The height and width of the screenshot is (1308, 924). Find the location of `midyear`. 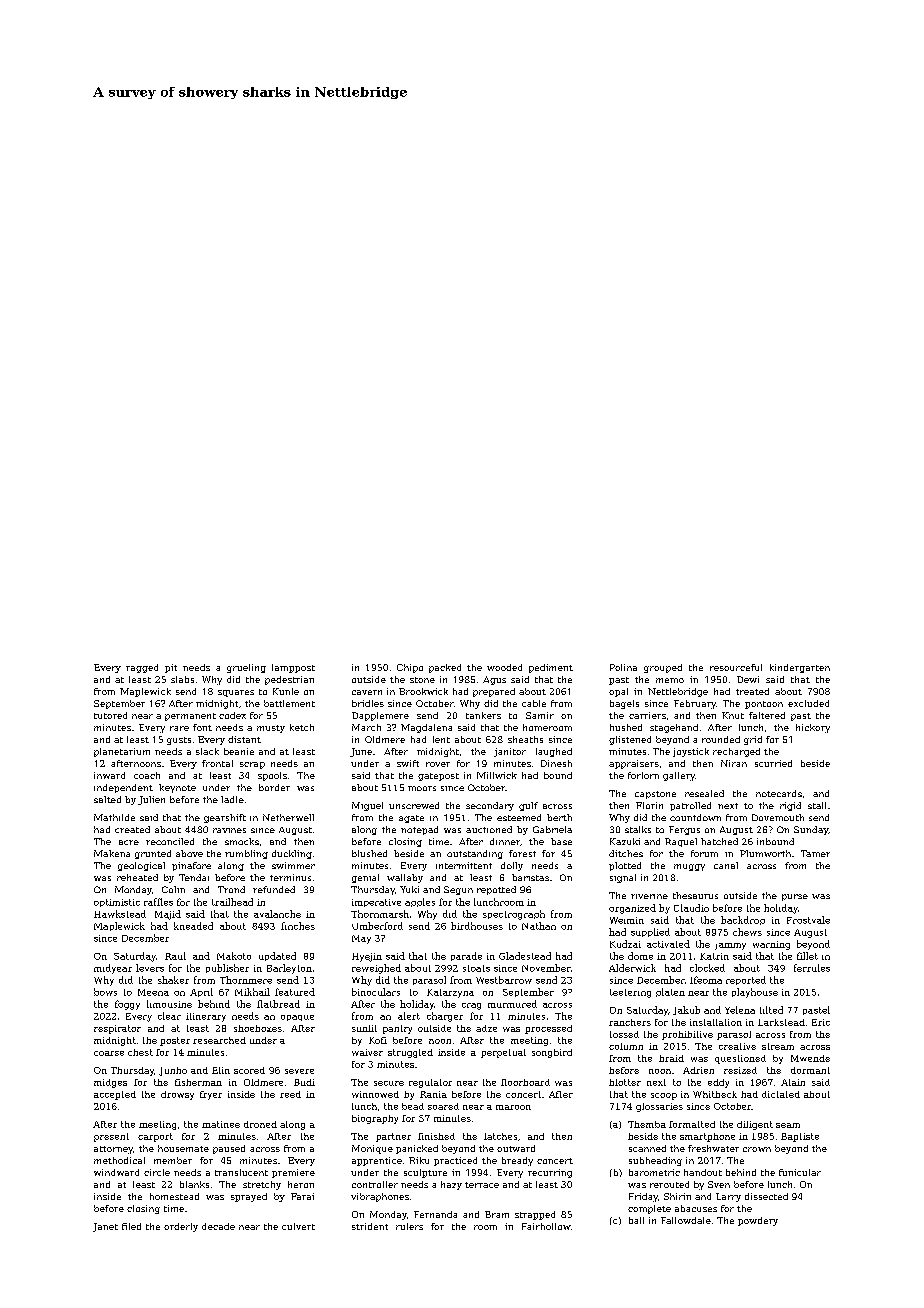

midyear is located at coordinates (113, 969).
